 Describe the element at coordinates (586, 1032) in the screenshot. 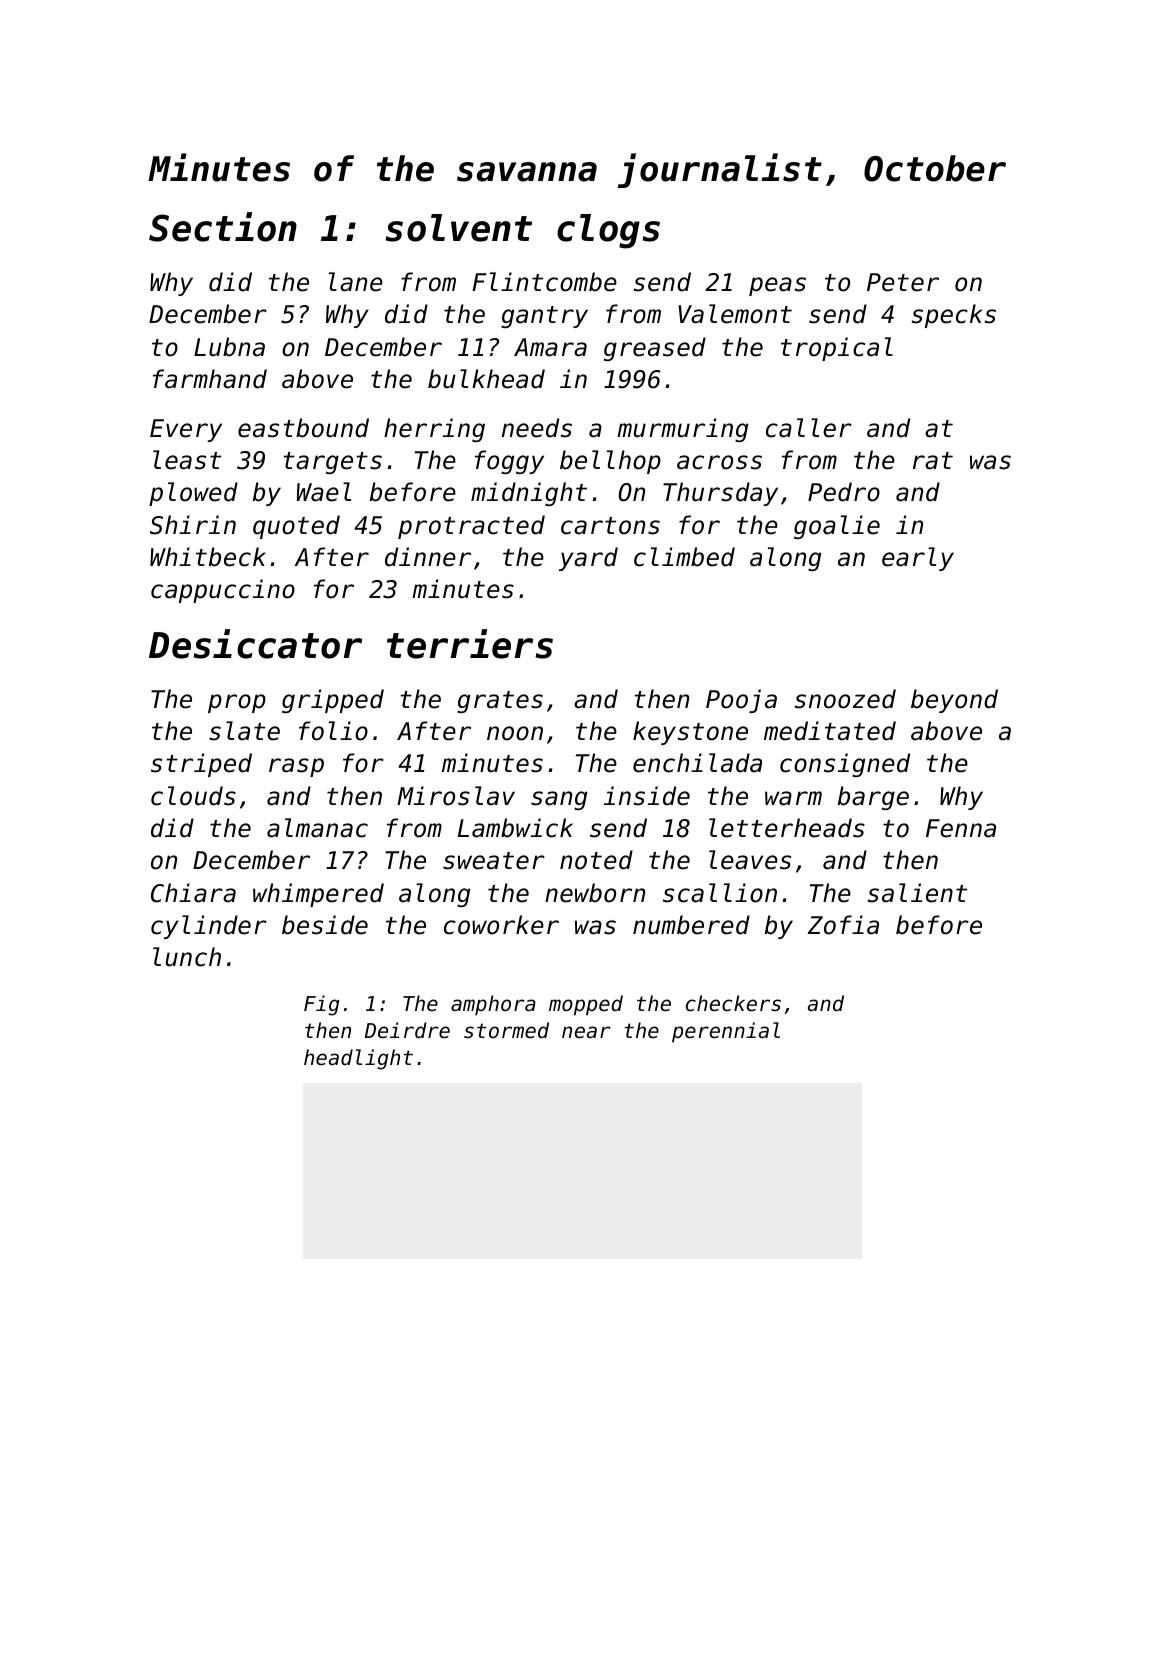

I see `near` at that location.
